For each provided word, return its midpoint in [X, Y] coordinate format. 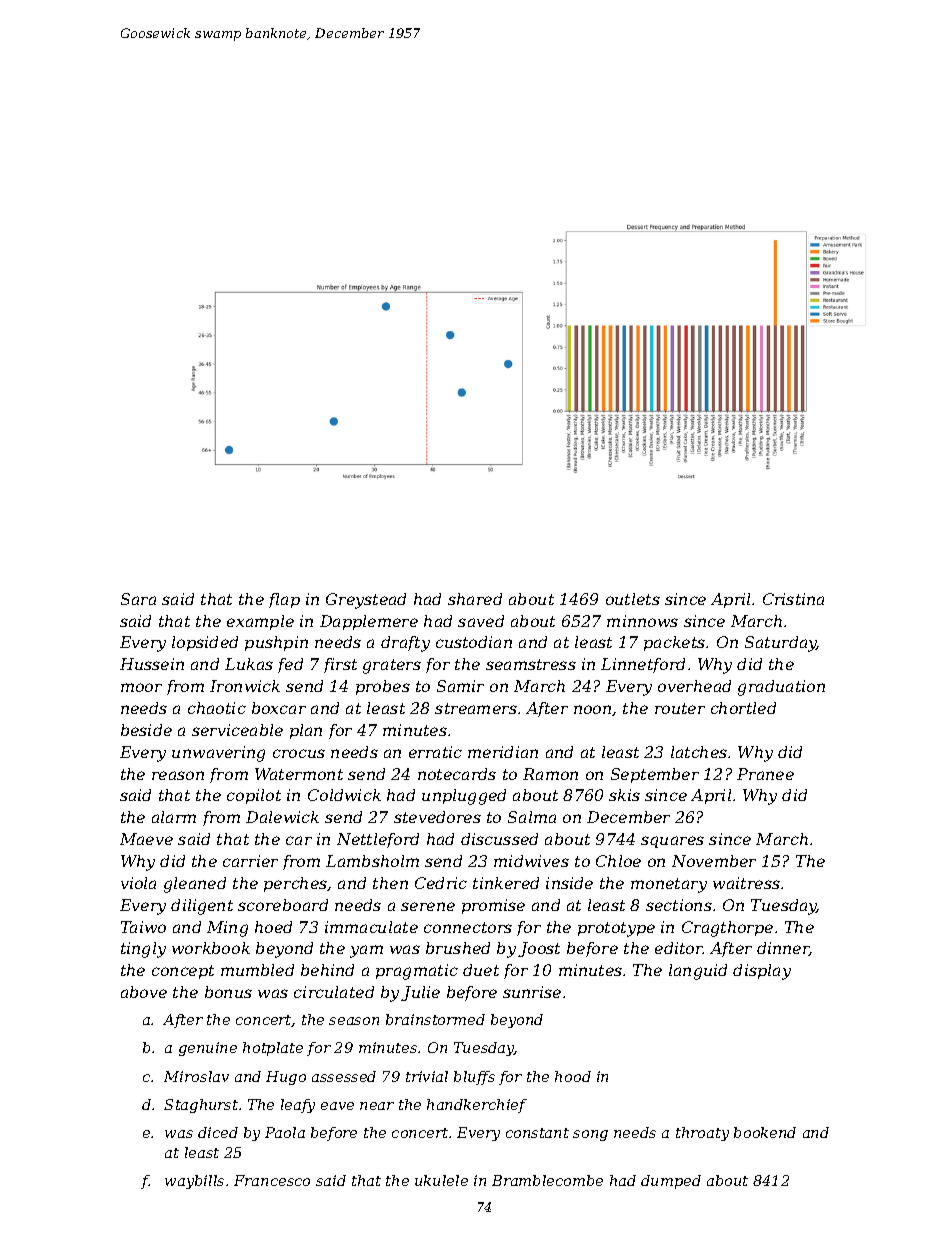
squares [672, 842]
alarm [174, 817]
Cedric [441, 883]
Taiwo [143, 927]
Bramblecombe [547, 1180]
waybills [194, 1182]
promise [493, 906]
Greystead [366, 601]
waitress [746, 883]
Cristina [793, 599]
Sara [138, 599]
